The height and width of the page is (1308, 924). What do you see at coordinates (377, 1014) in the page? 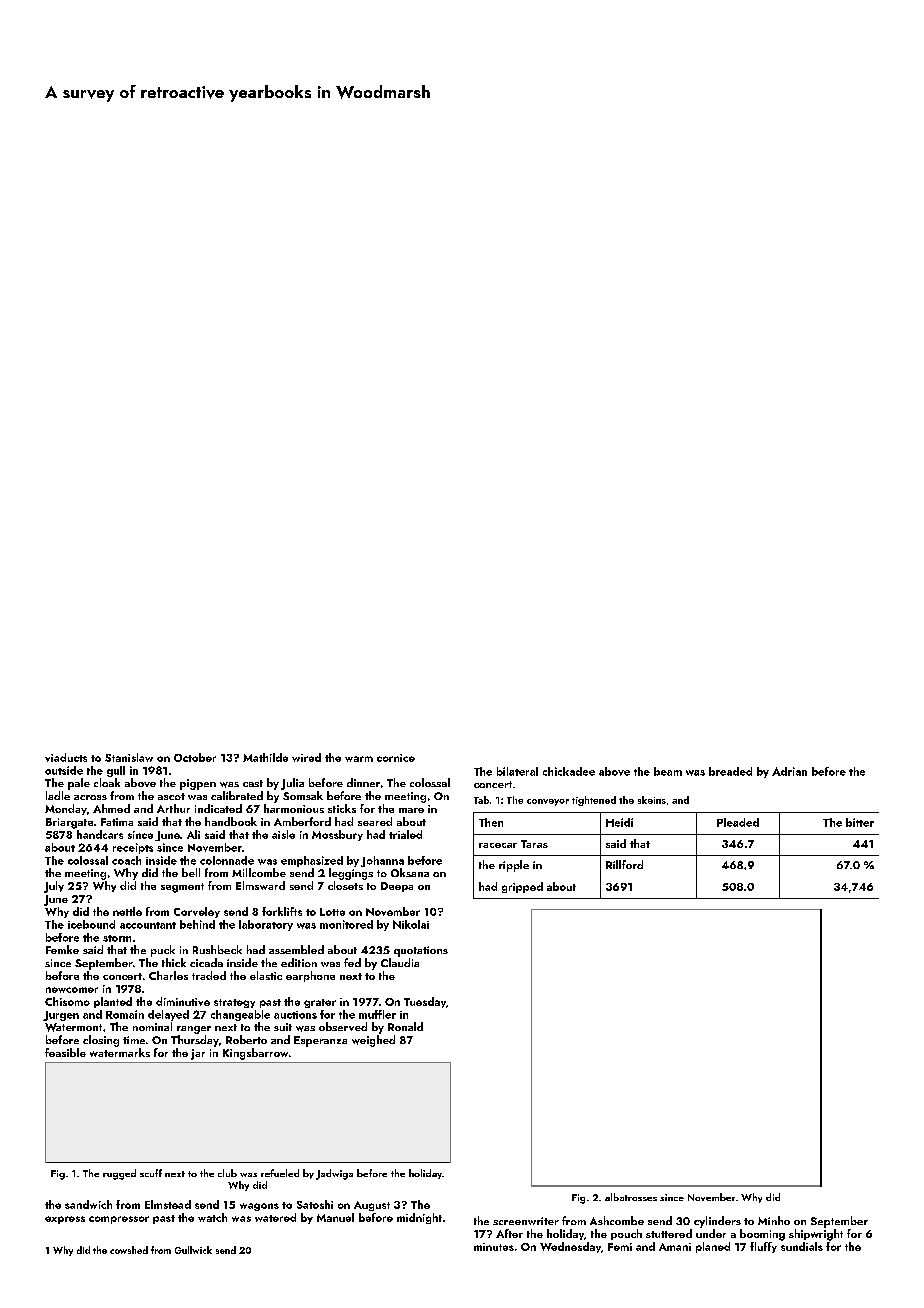
I see `muffler` at bounding box center [377, 1014].
